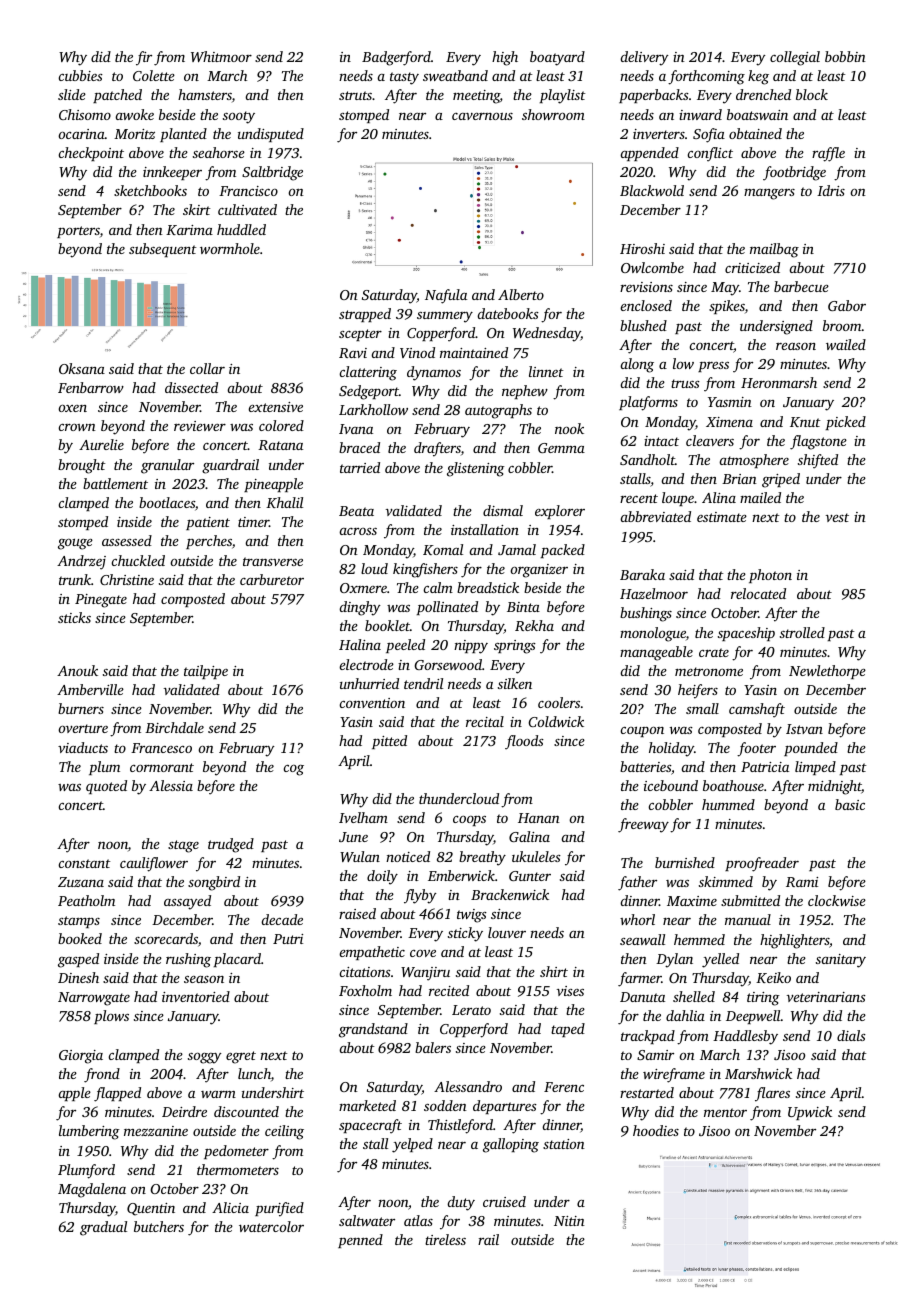  Describe the element at coordinates (80, 75) in the page. I see `cubbies` at that location.
